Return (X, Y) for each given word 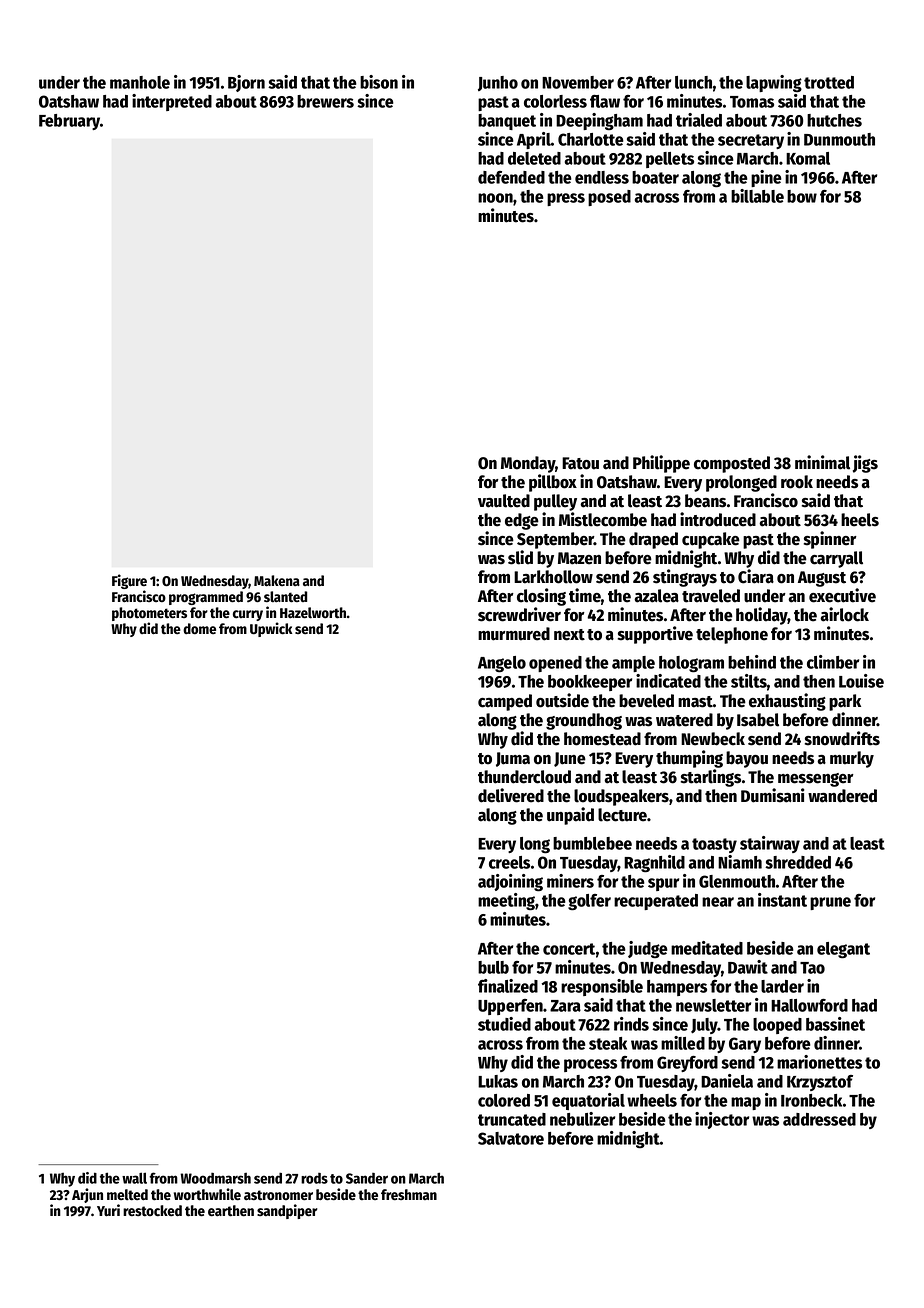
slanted (285, 597)
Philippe (661, 464)
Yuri (108, 1210)
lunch (694, 82)
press (566, 199)
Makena (277, 581)
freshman (409, 1195)
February (69, 122)
